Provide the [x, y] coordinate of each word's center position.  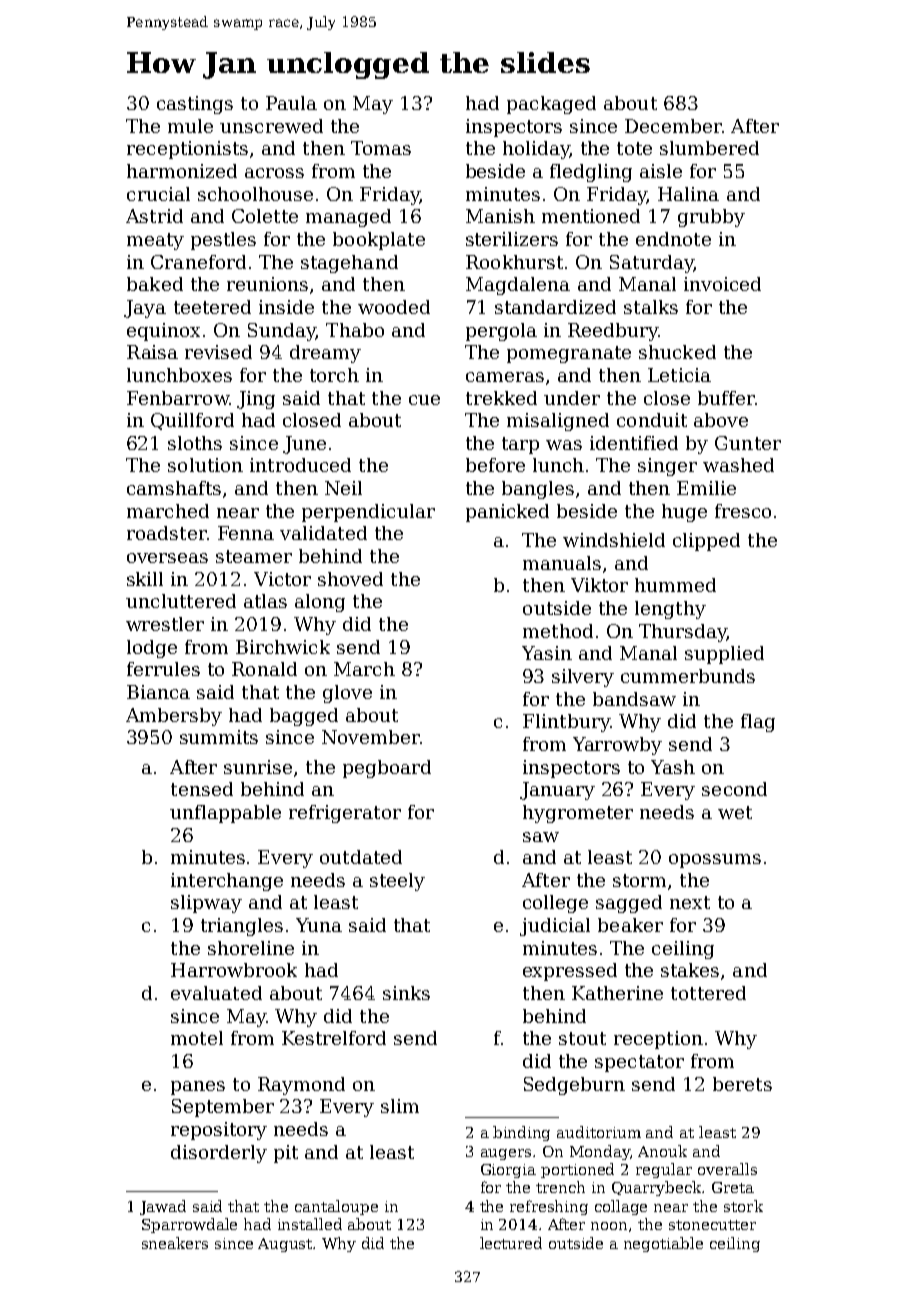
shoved [350, 579]
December [673, 126]
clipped [706, 542]
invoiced [722, 284]
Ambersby [174, 717]
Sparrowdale [189, 1225]
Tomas [381, 148]
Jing [256, 400]
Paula [291, 103]
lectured [511, 1243]
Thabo [355, 330]
